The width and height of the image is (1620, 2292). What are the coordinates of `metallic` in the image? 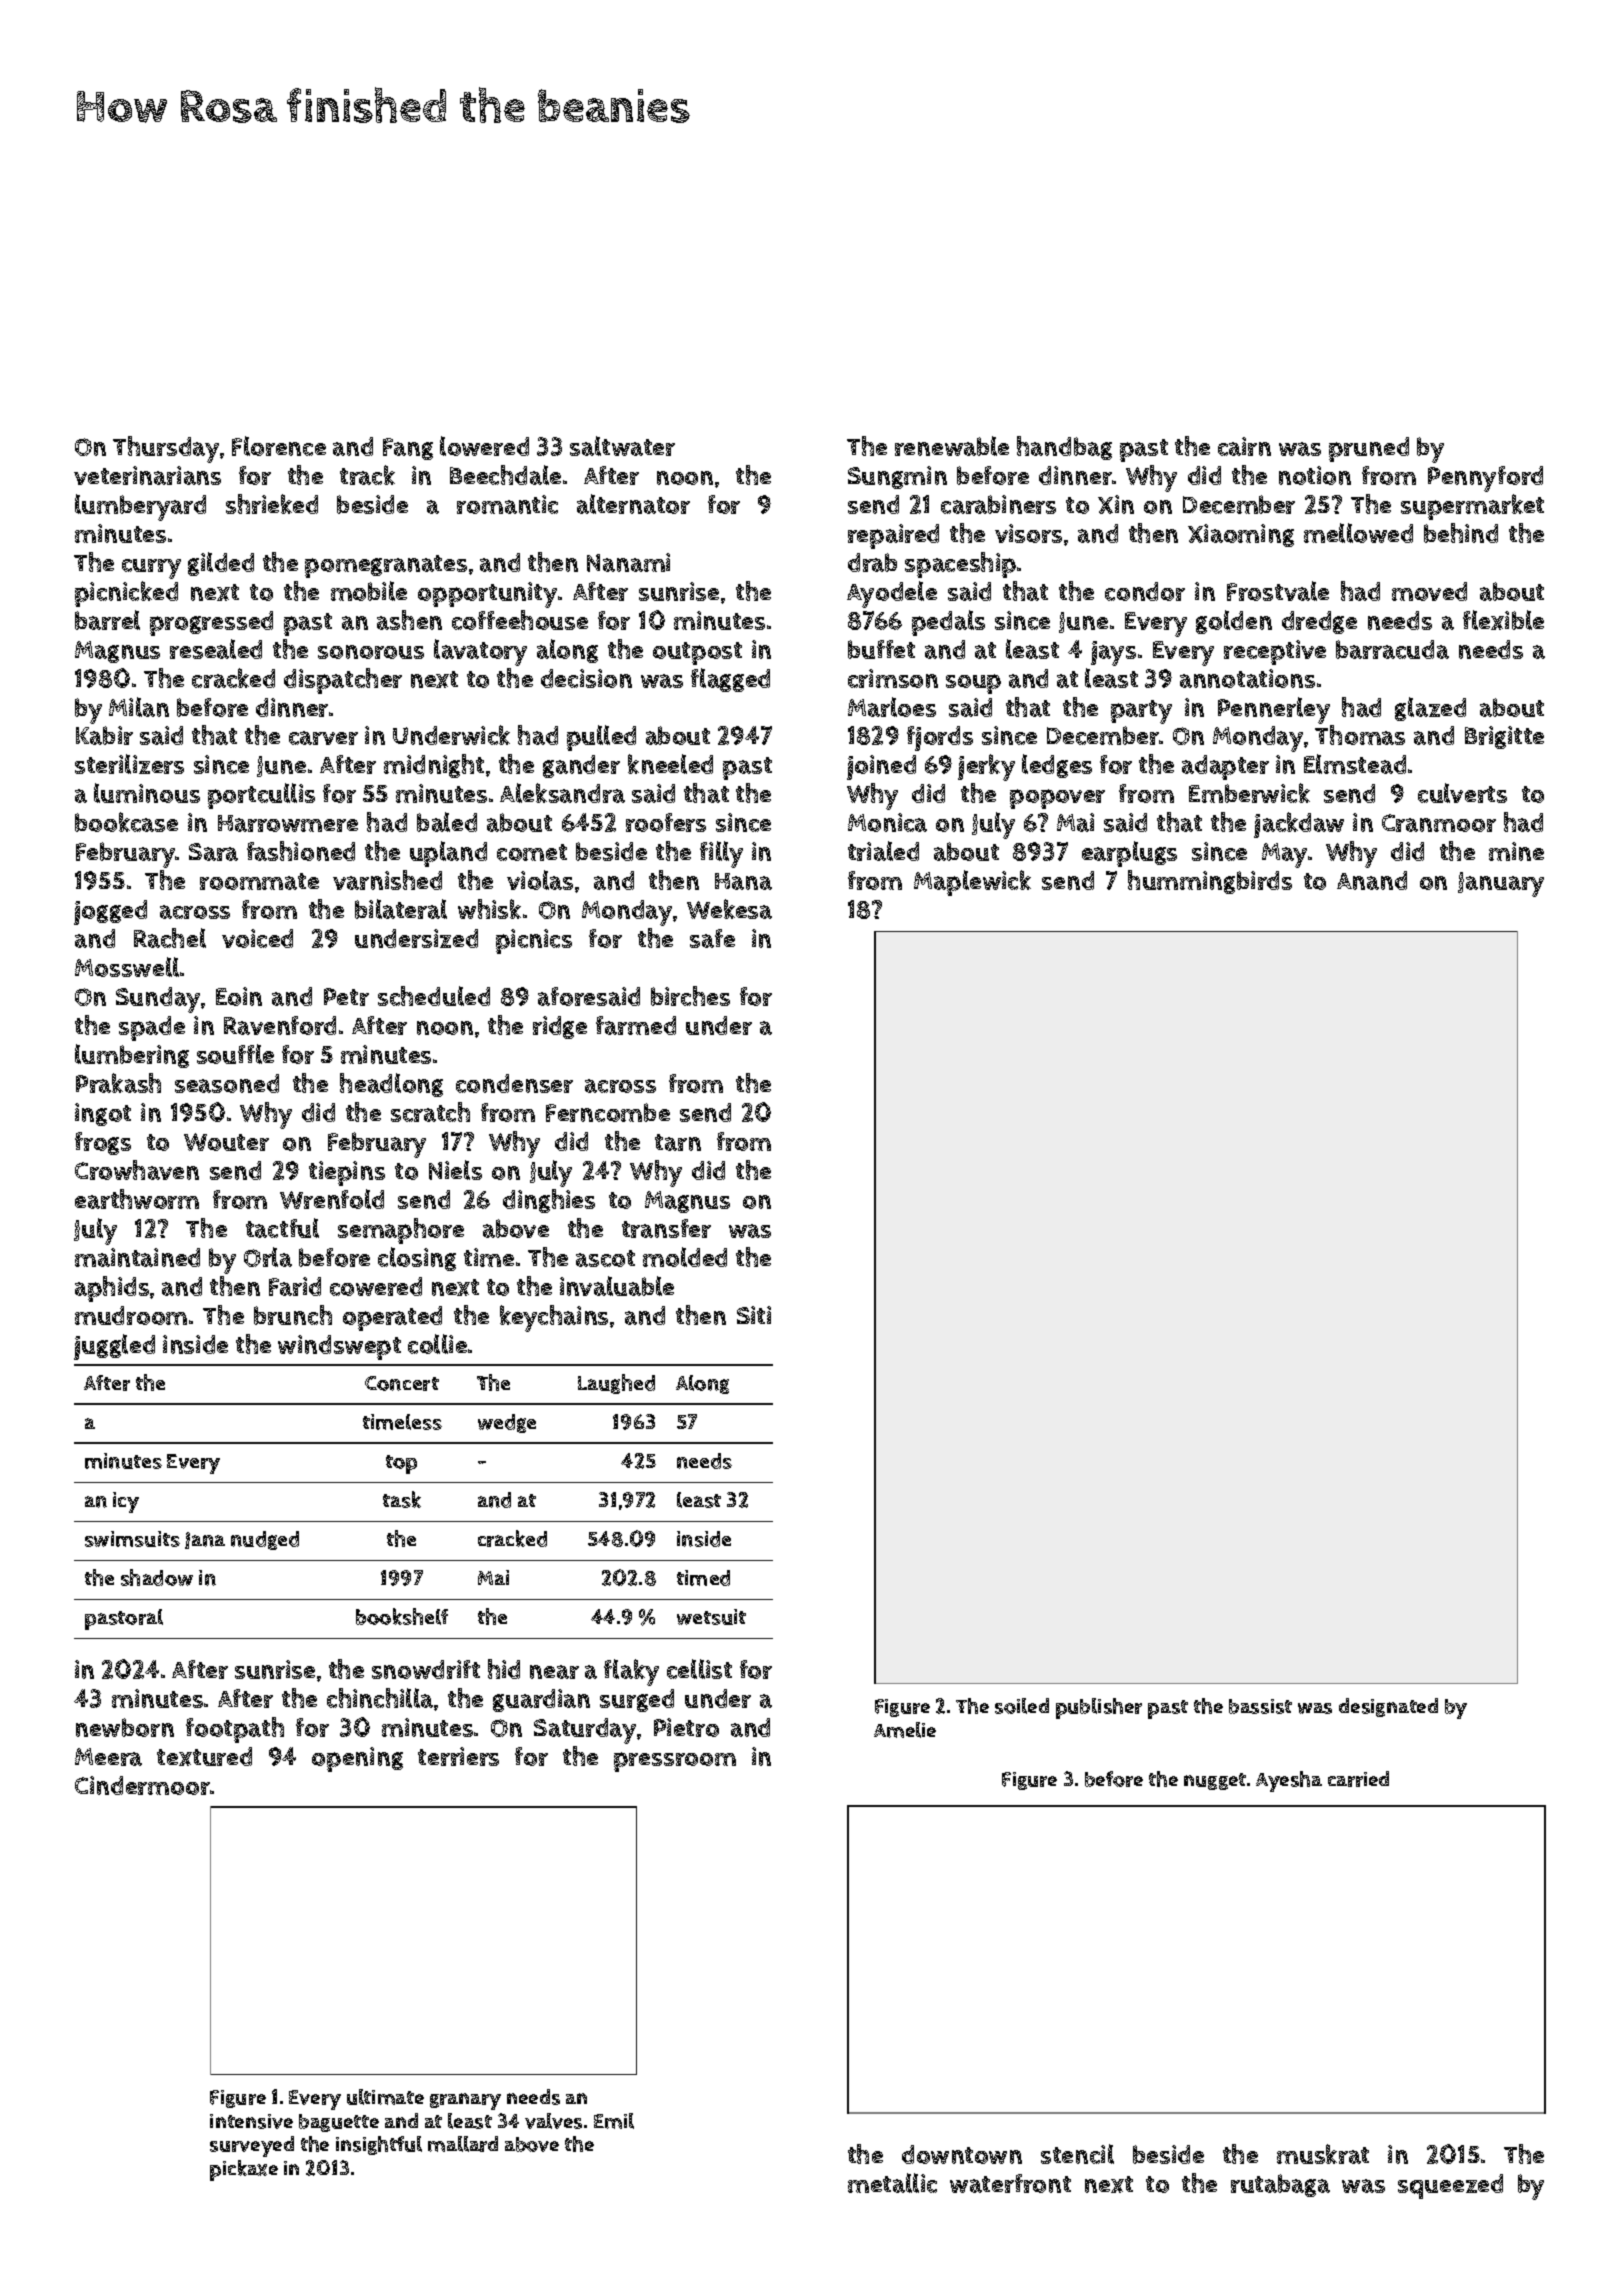 It's located at (892, 2183).
